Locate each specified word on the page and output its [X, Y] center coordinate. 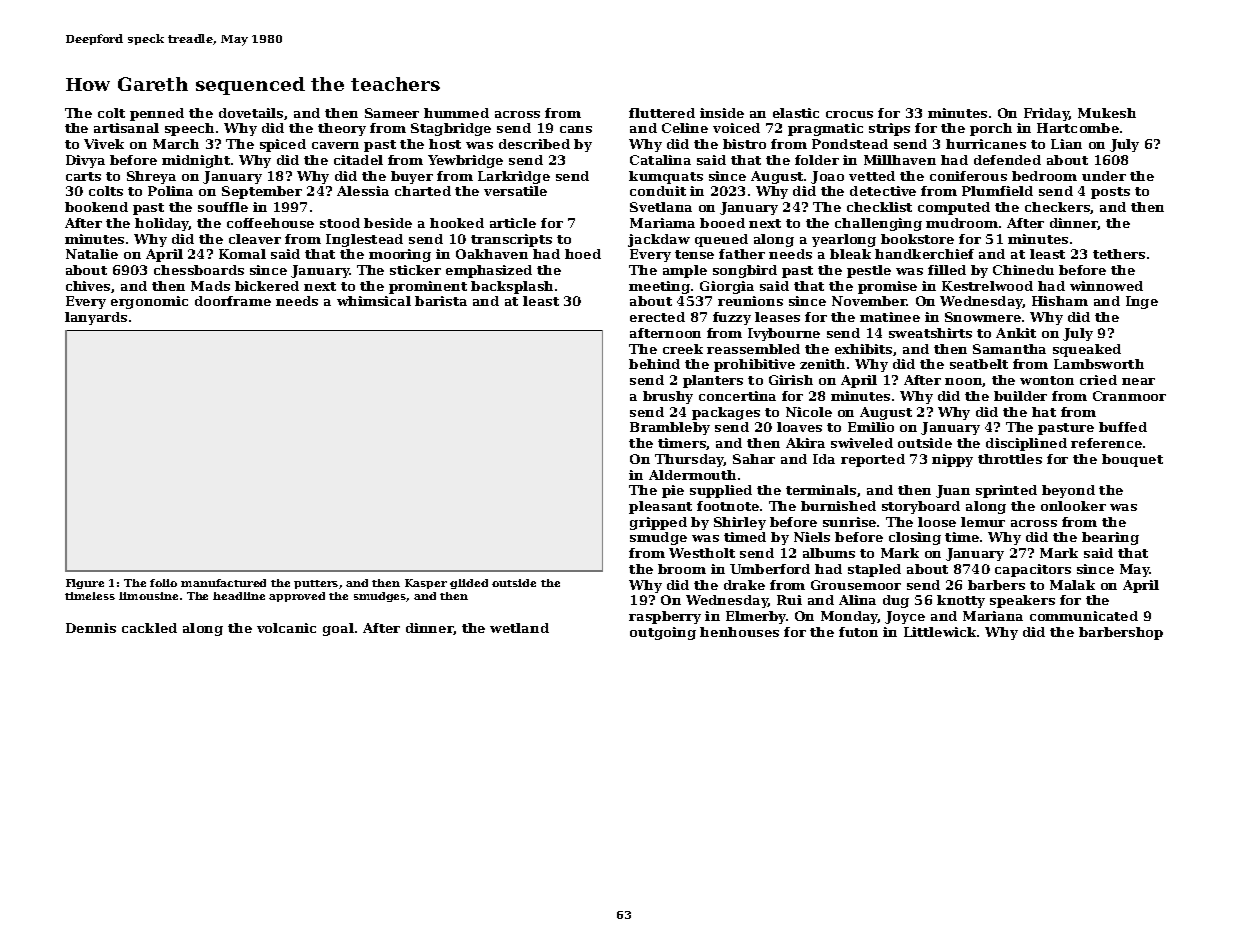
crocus [849, 114]
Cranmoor [1129, 396]
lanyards [96, 318]
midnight [196, 161]
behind [654, 364]
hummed [456, 113]
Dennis [91, 628]
